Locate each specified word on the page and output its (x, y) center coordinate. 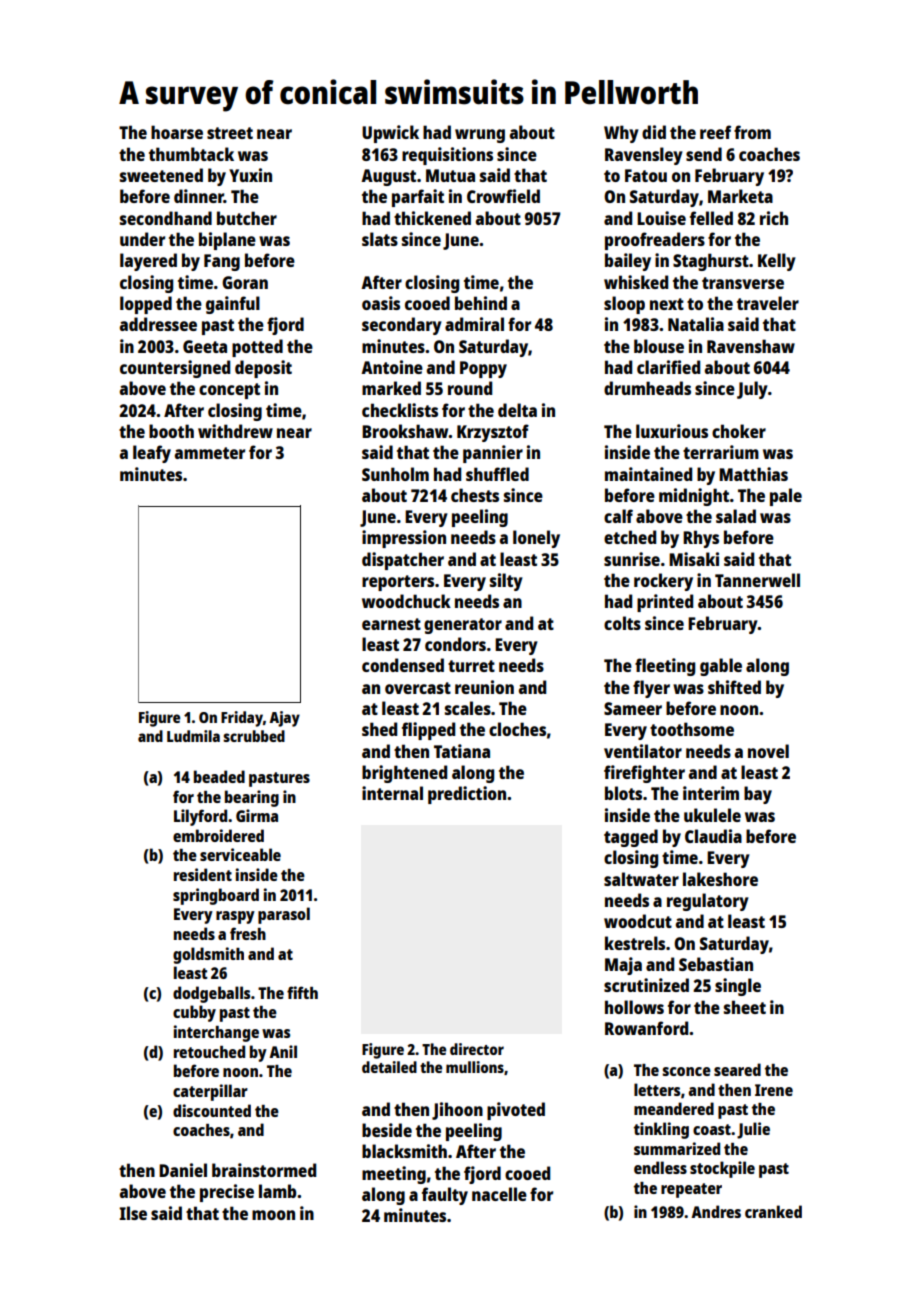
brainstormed (264, 1170)
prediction (467, 795)
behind (481, 303)
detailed (389, 1067)
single (738, 987)
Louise (661, 218)
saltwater (641, 879)
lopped (146, 305)
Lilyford (200, 817)
